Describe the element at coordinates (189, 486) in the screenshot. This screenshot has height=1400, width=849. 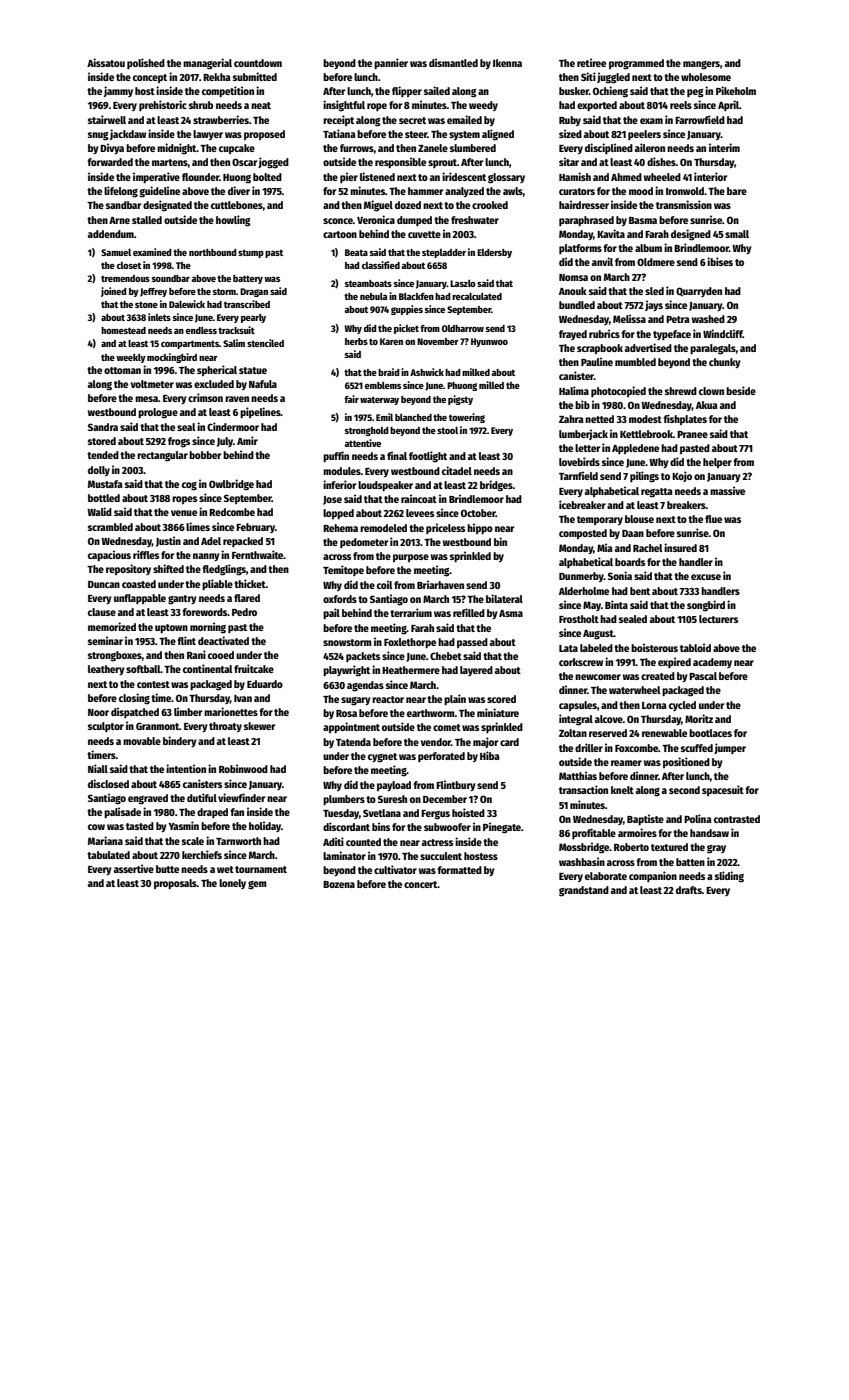
I see `cog` at that location.
